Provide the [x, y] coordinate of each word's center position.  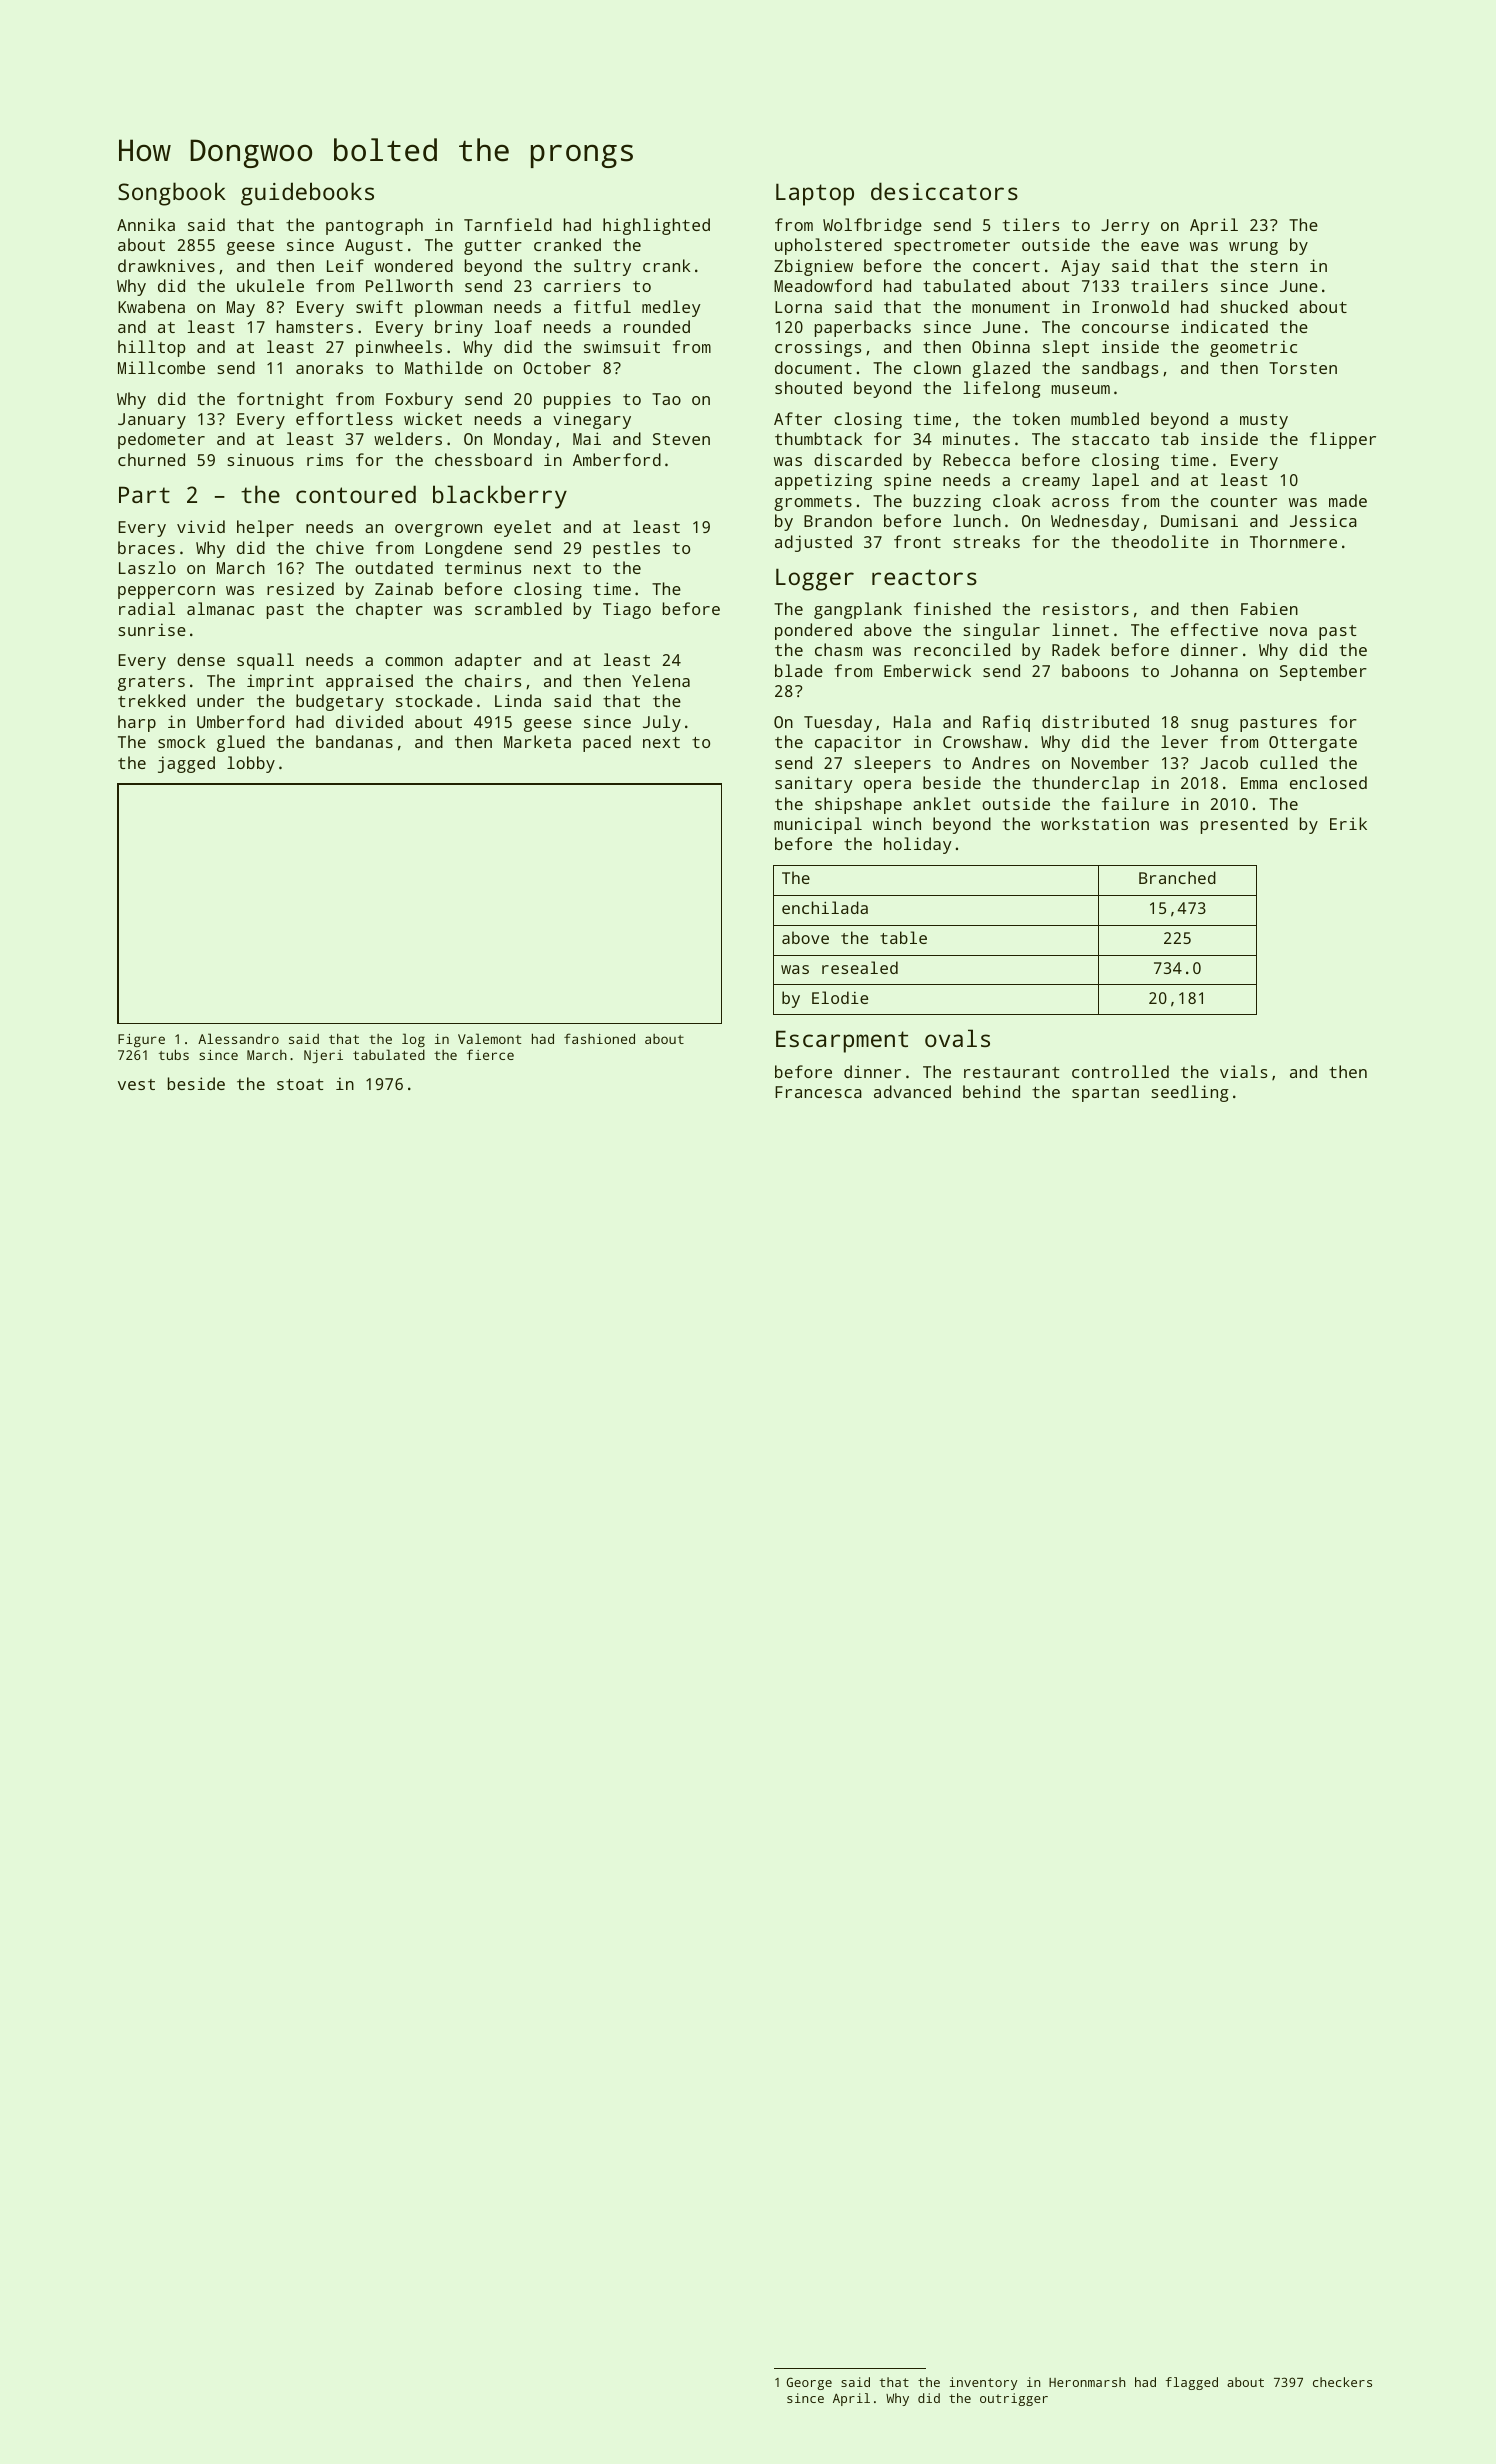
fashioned [599, 1038]
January [152, 421]
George [809, 2383]
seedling [1190, 1093]
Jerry [1125, 227]
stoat [300, 1084]
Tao [666, 399]
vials [1243, 1071]
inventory [984, 2383]
